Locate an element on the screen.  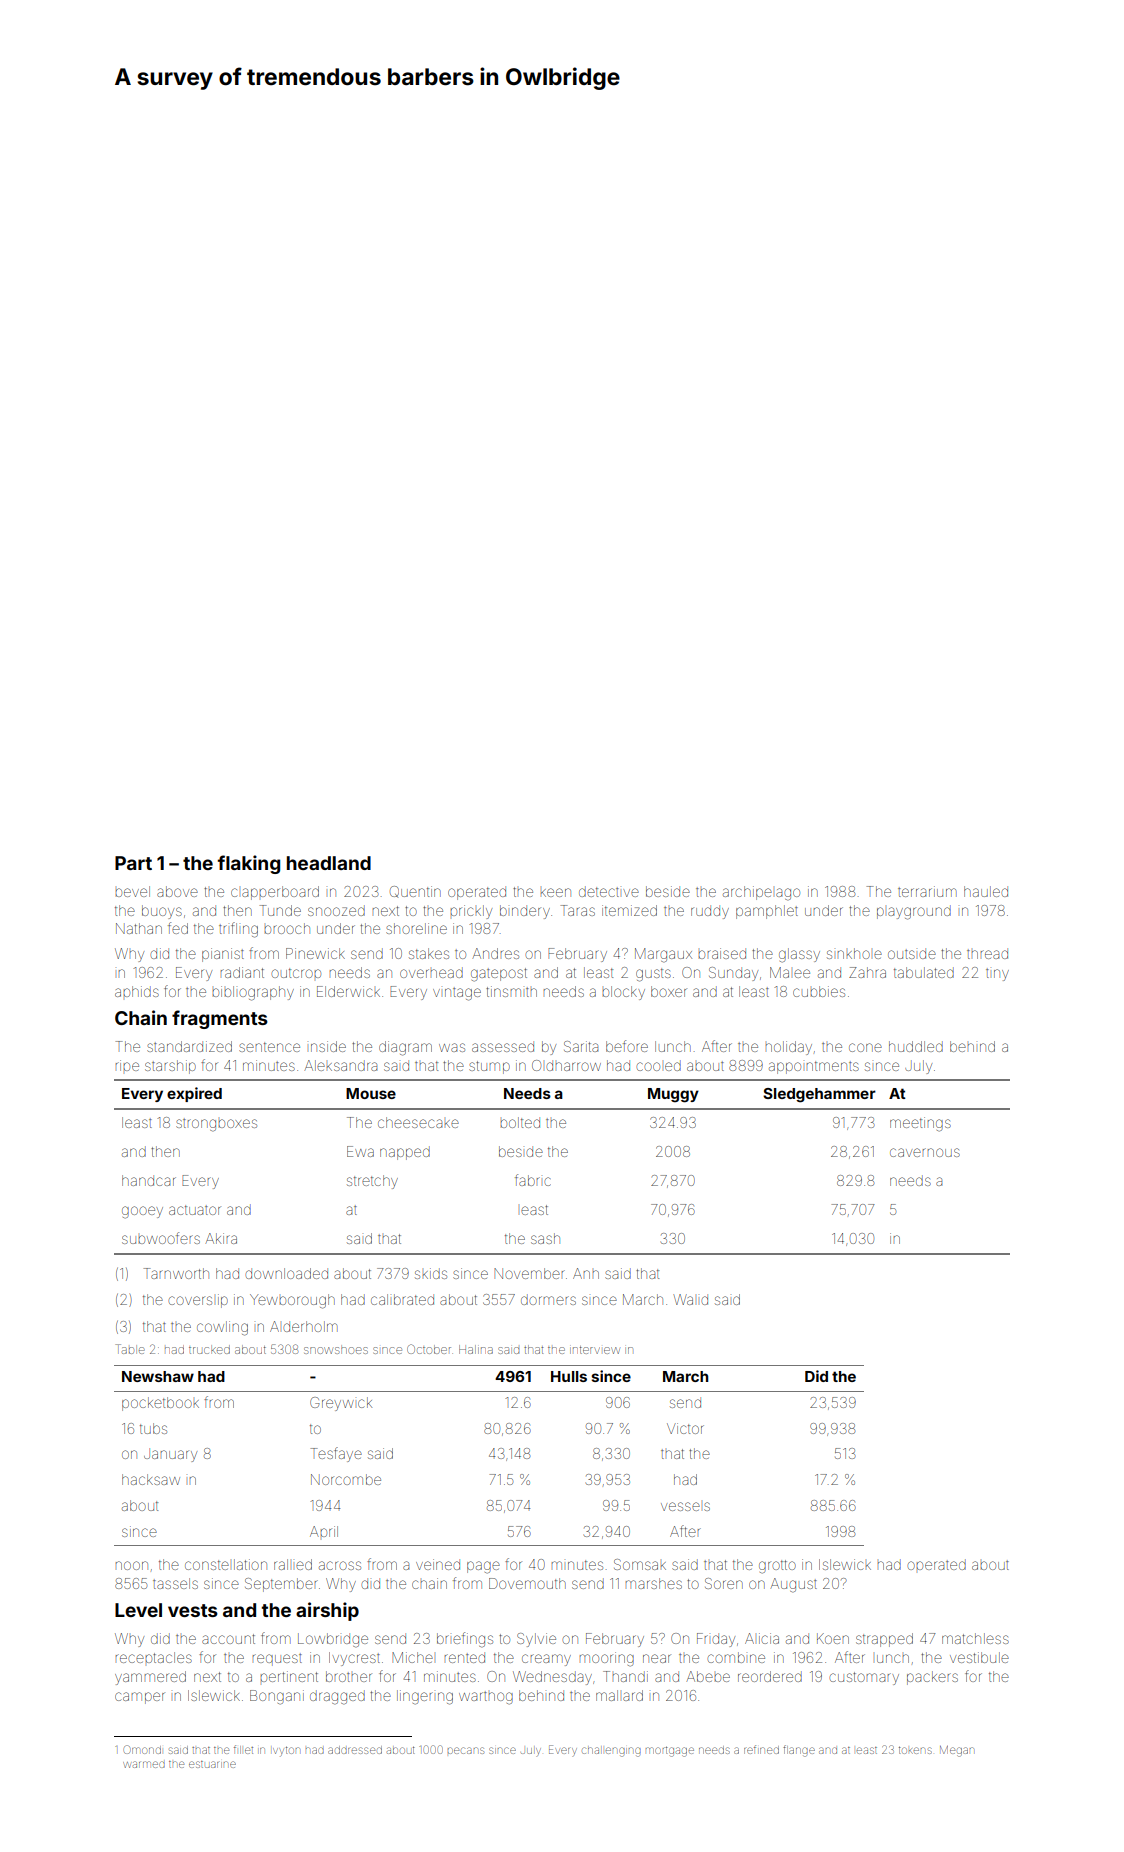
snoozed is located at coordinates (336, 910).
